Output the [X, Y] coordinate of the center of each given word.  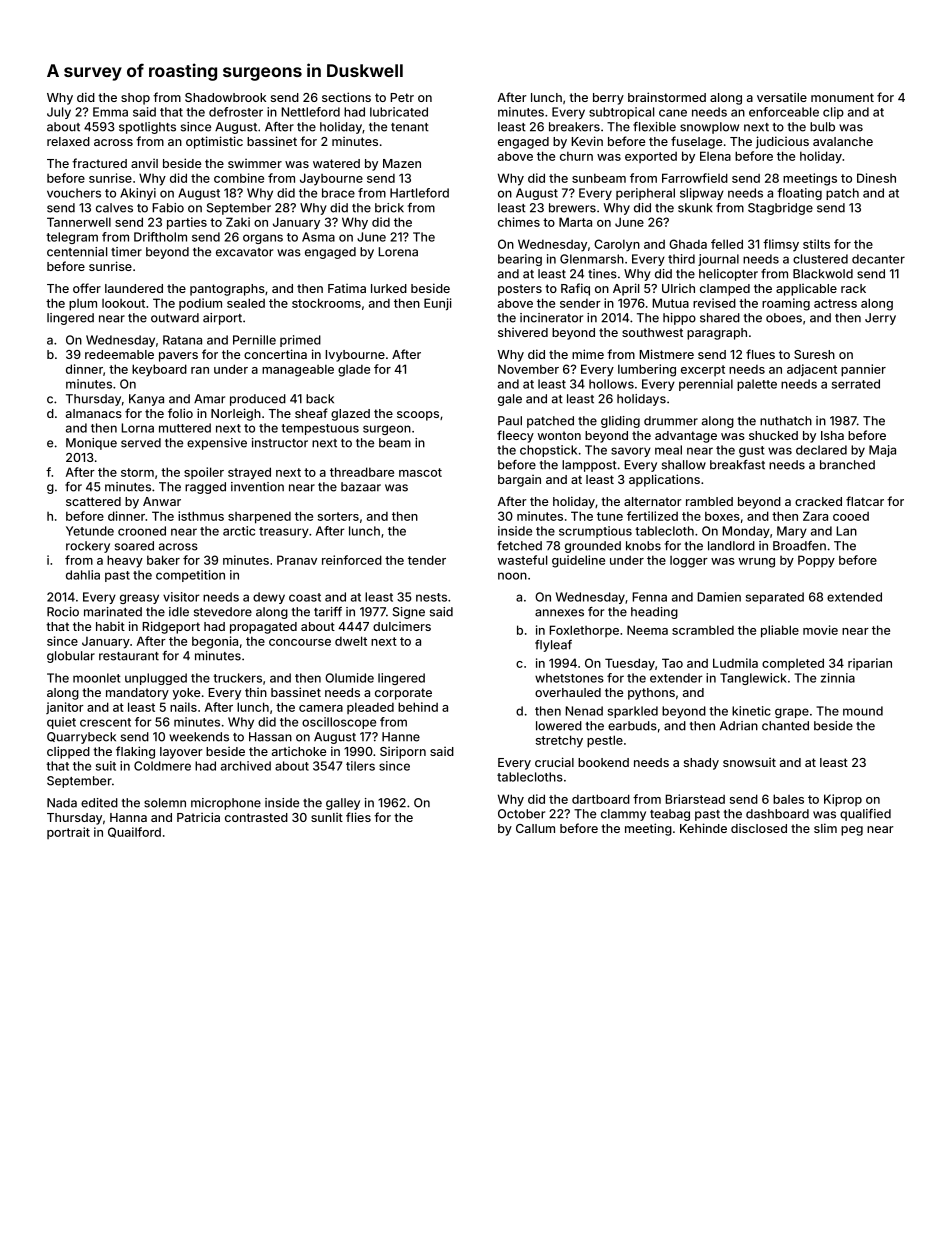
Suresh [814, 354]
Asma [318, 237]
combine [239, 178]
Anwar [162, 501]
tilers [360, 766]
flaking [135, 752]
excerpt [703, 370]
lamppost [589, 466]
